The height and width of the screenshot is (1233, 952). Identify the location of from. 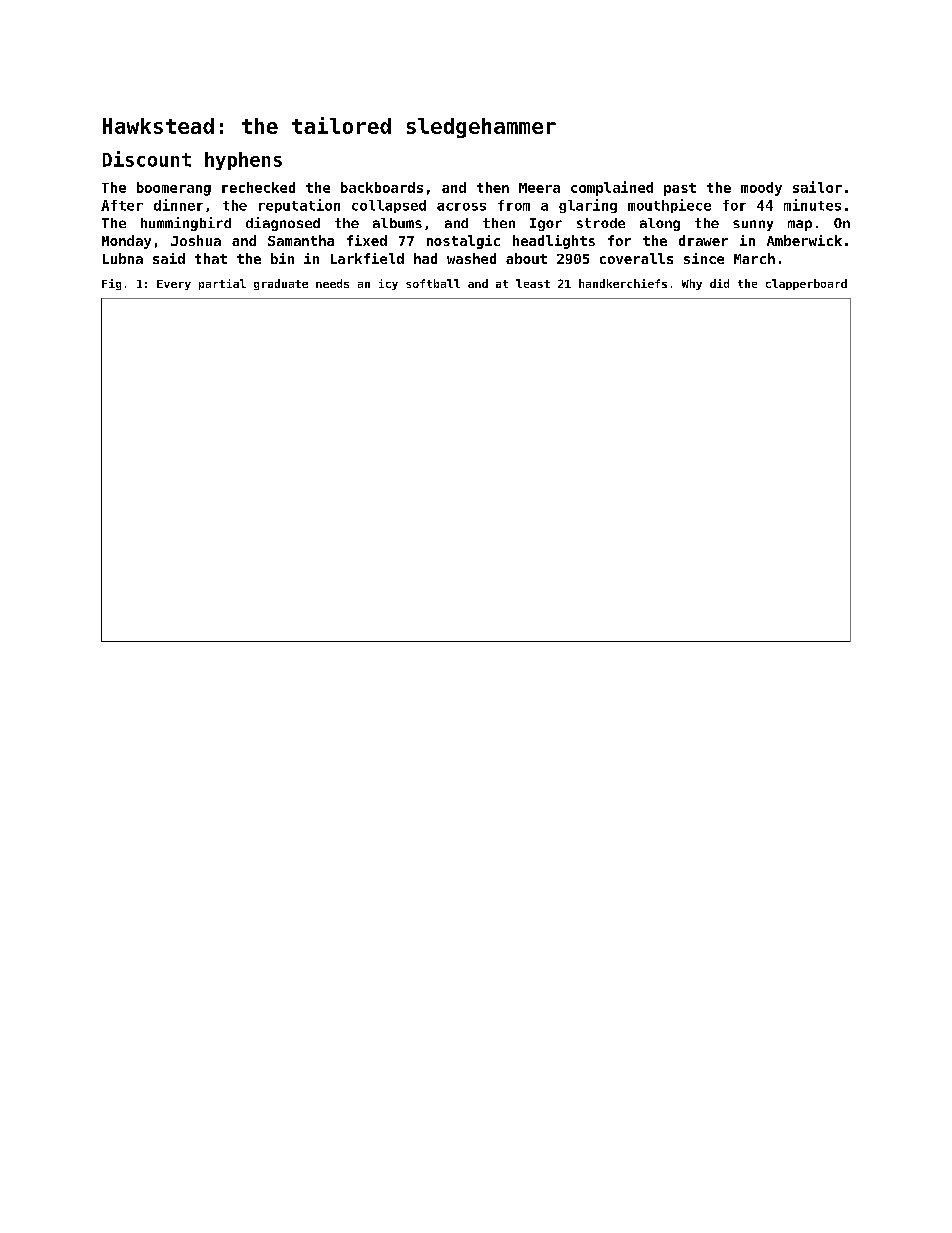
(514, 205).
